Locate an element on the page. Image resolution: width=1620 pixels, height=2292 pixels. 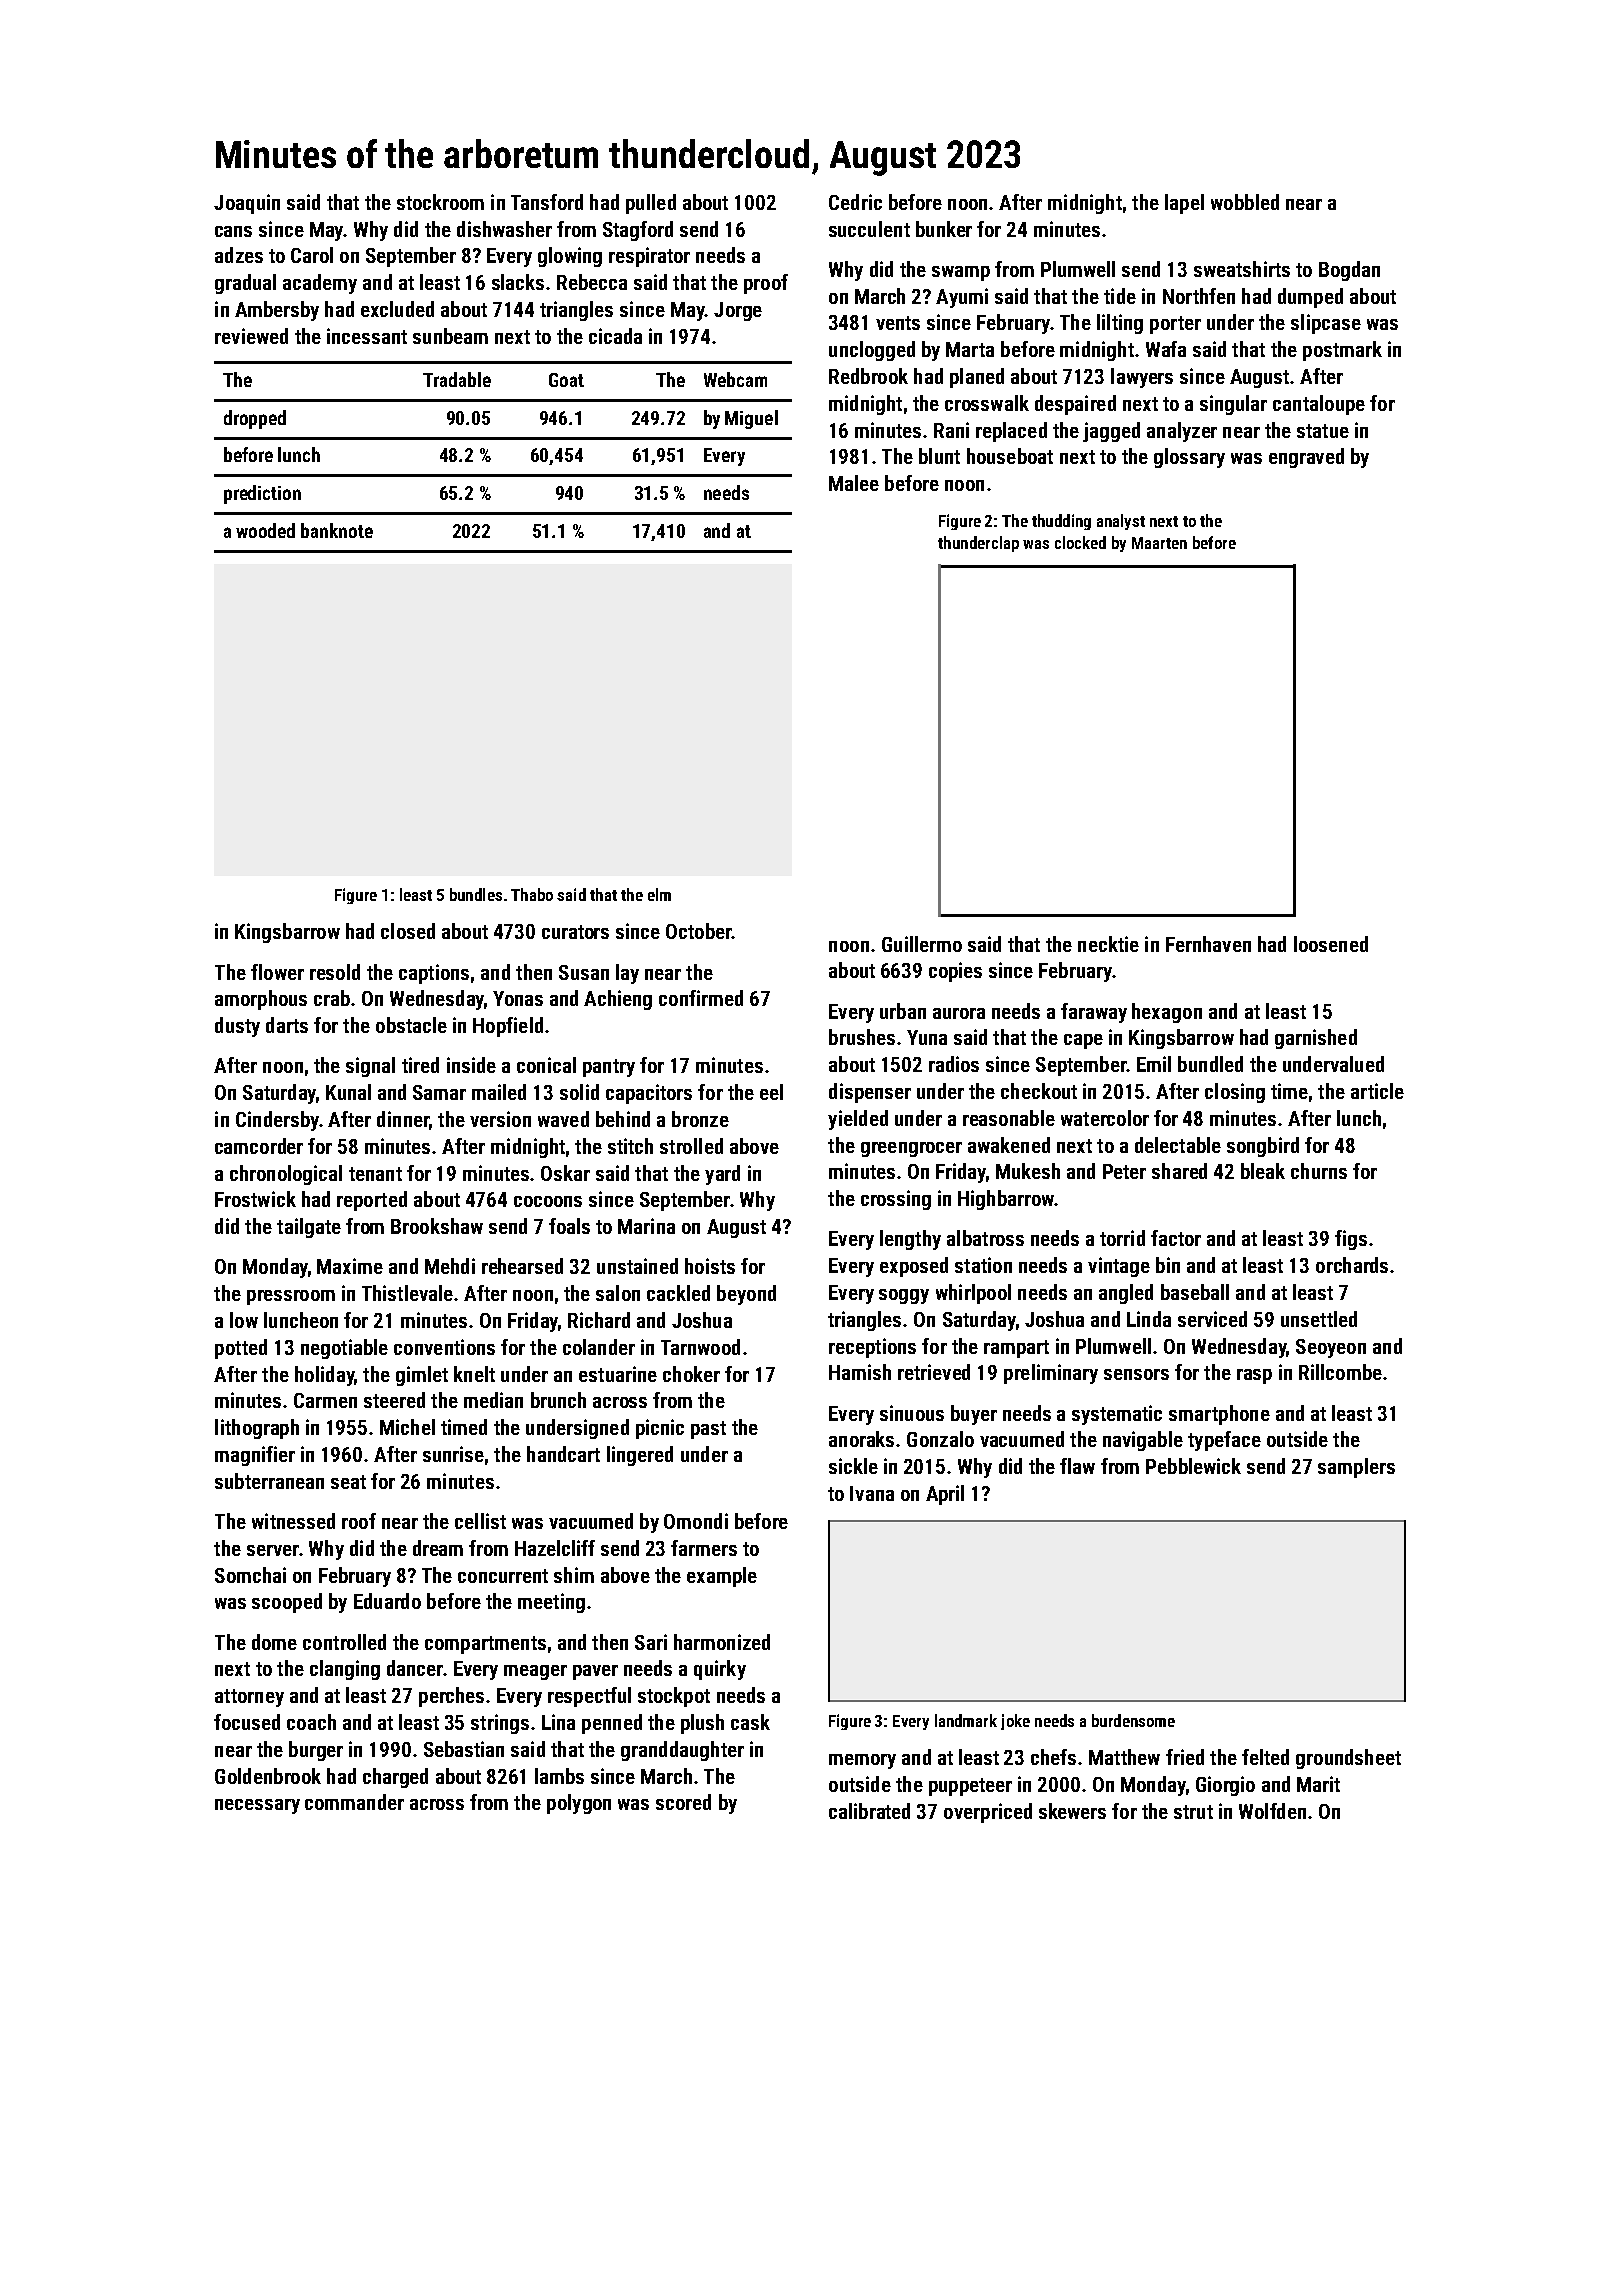
Carmen is located at coordinates (325, 1400).
